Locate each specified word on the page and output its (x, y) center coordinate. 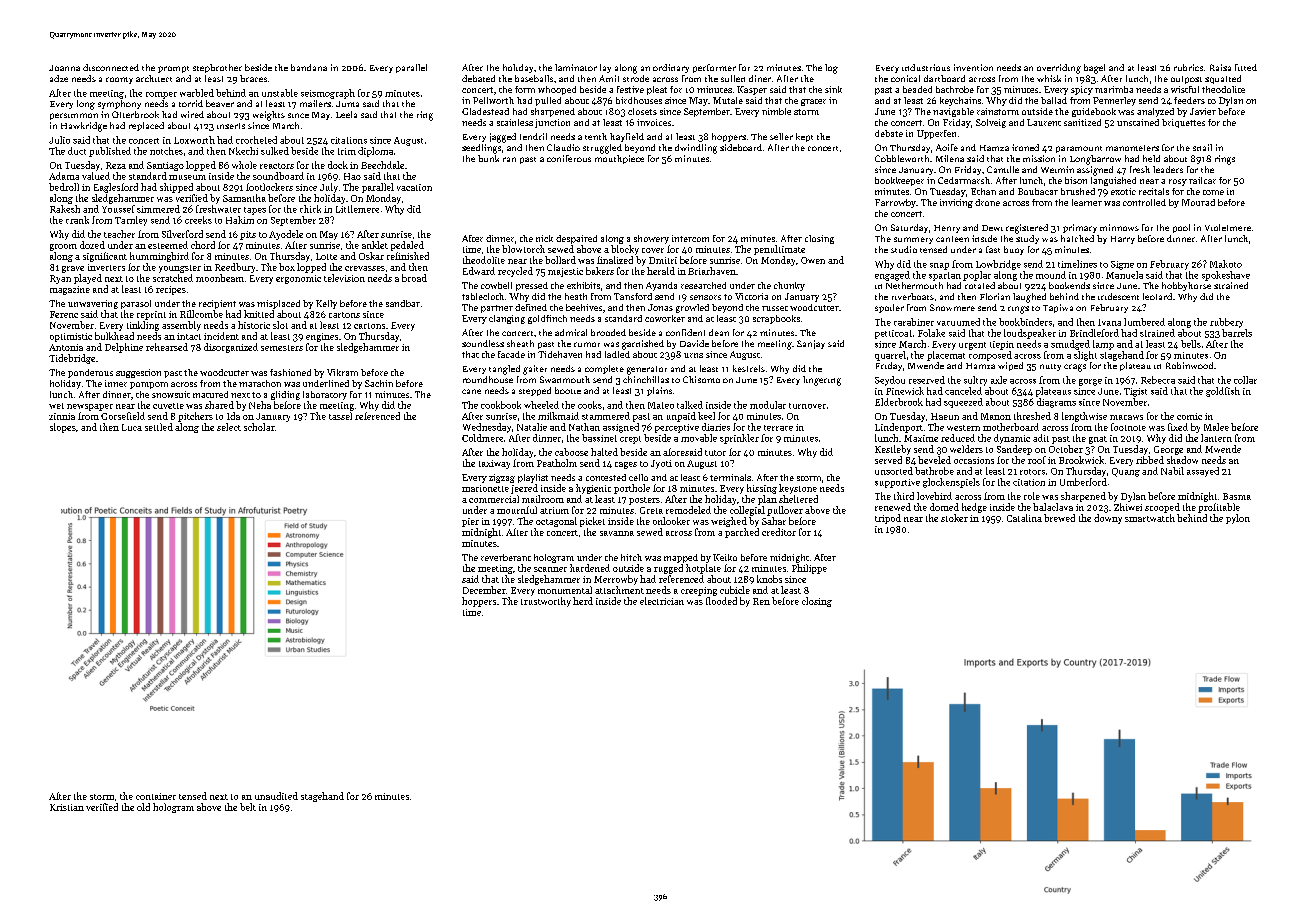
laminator (576, 67)
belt (248, 807)
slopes (63, 428)
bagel (1094, 69)
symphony (119, 104)
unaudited (276, 796)
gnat (1098, 440)
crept (630, 440)
